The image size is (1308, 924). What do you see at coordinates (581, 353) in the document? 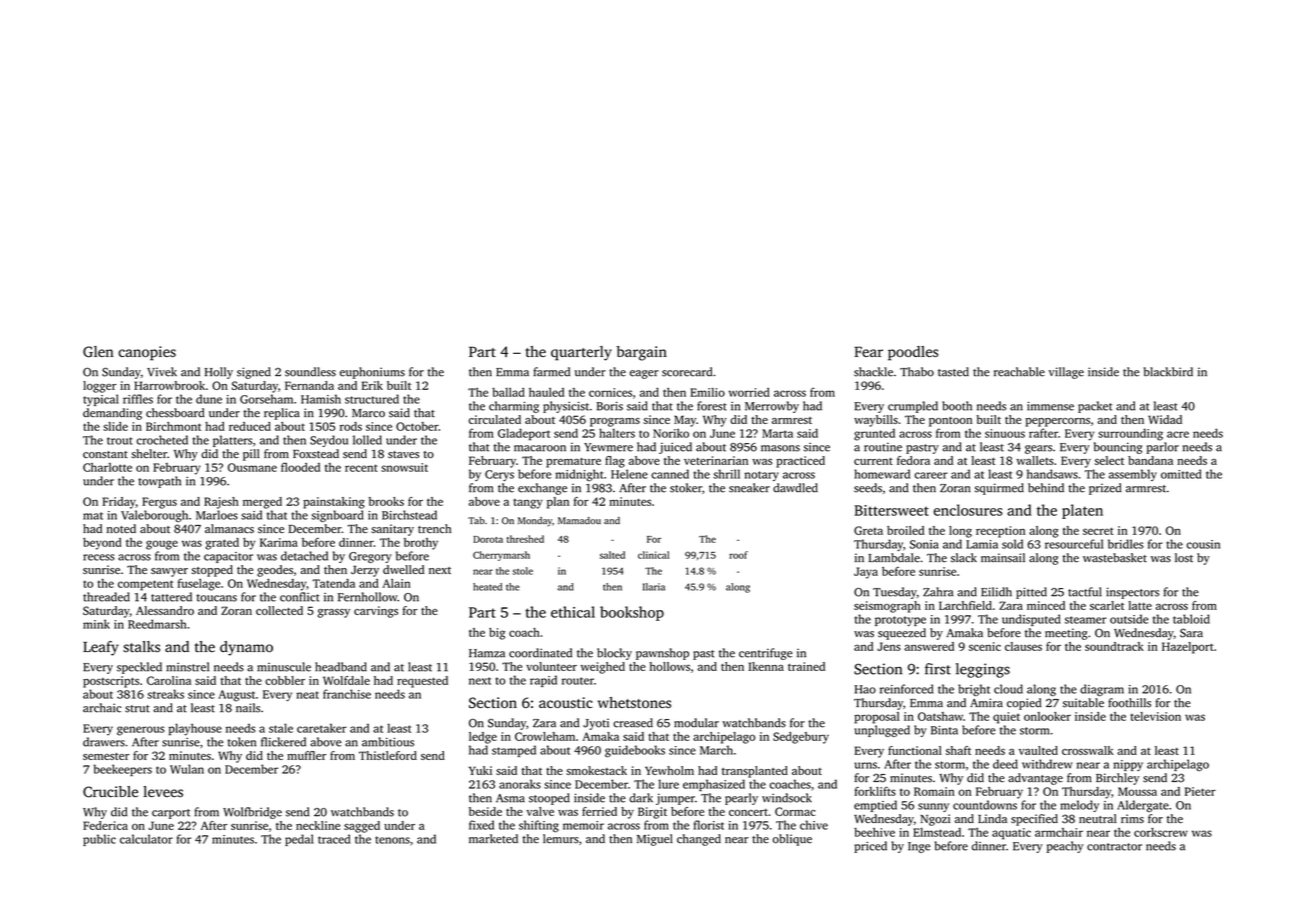
I see `quarterly` at bounding box center [581, 353].
